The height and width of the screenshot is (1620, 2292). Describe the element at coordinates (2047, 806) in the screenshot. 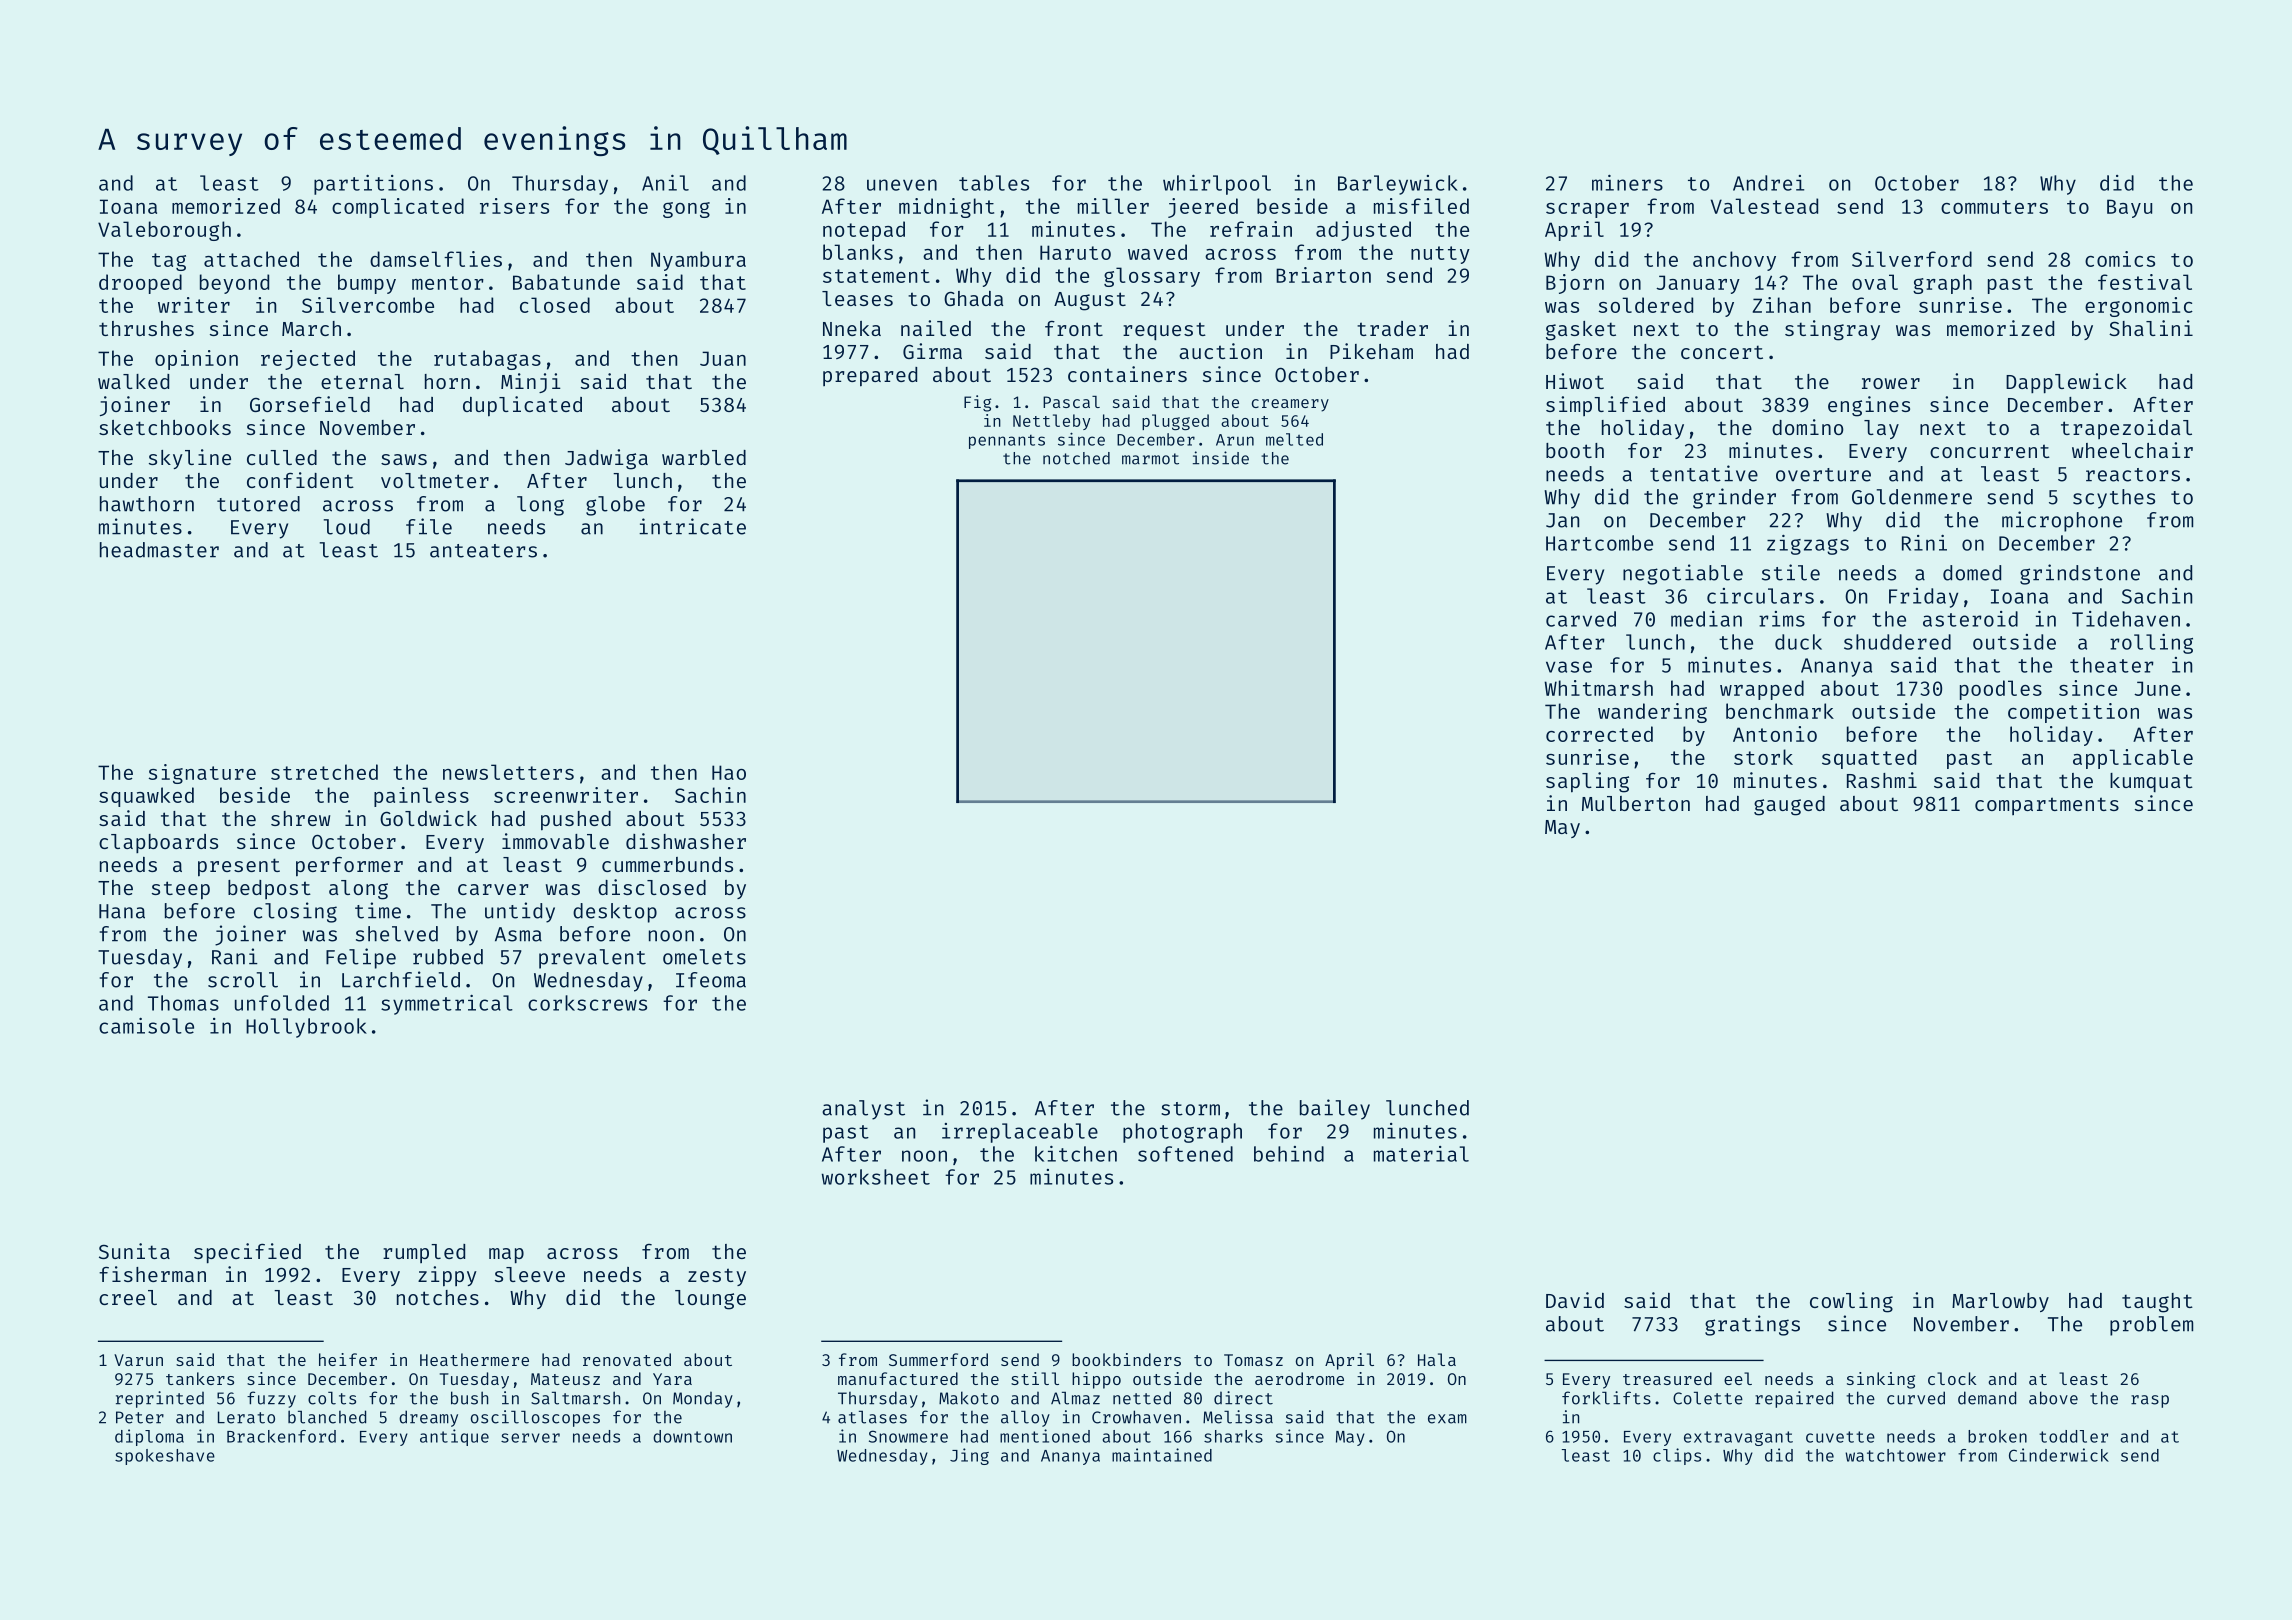

I see `compartments` at that location.
